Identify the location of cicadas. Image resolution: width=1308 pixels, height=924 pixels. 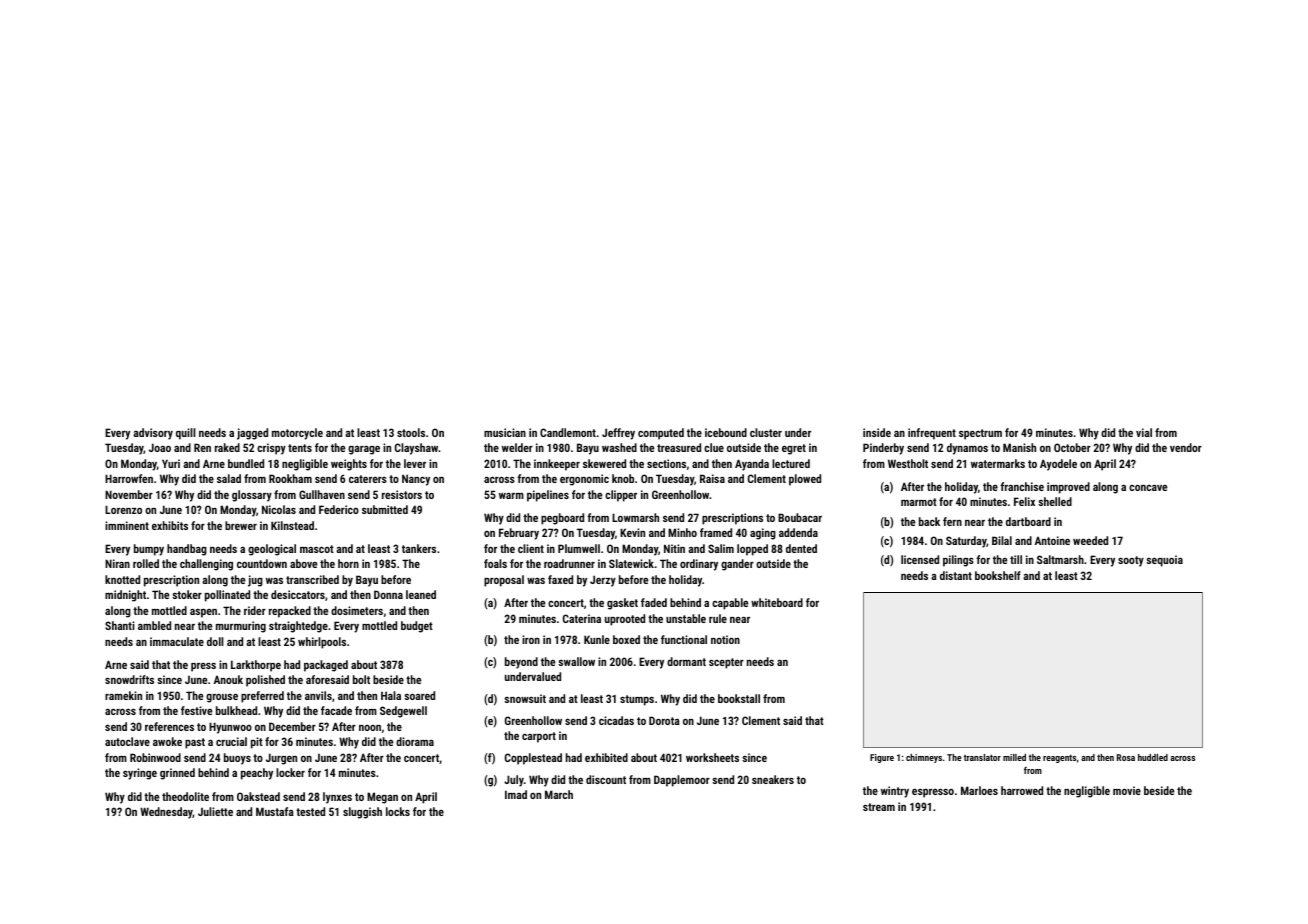
(616, 720).
